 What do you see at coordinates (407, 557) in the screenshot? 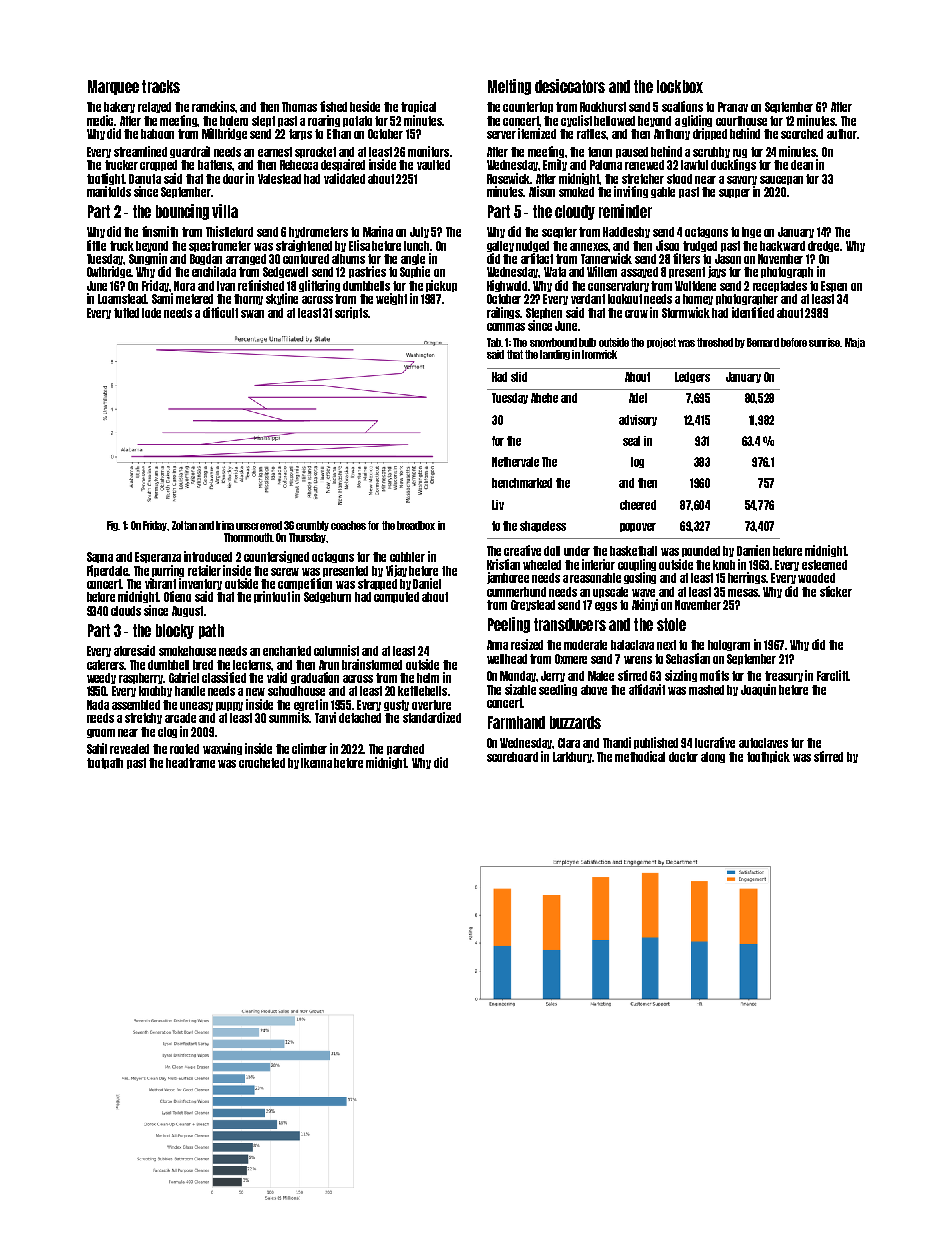
I see `cobbler` at bounding box center [407, 557].
